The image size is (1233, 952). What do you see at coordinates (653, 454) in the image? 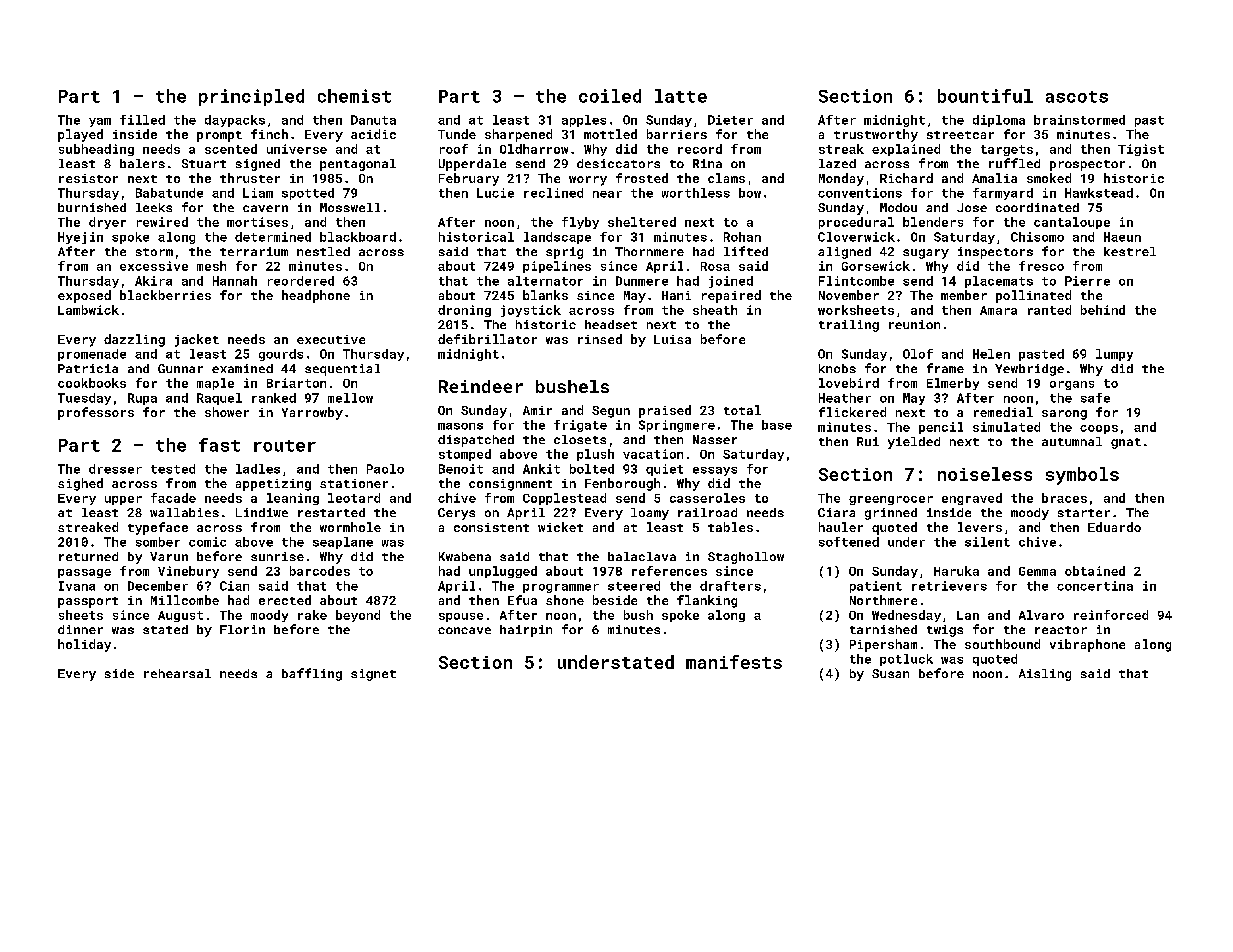
I see `vacation` at bounding box center [653, 454].
